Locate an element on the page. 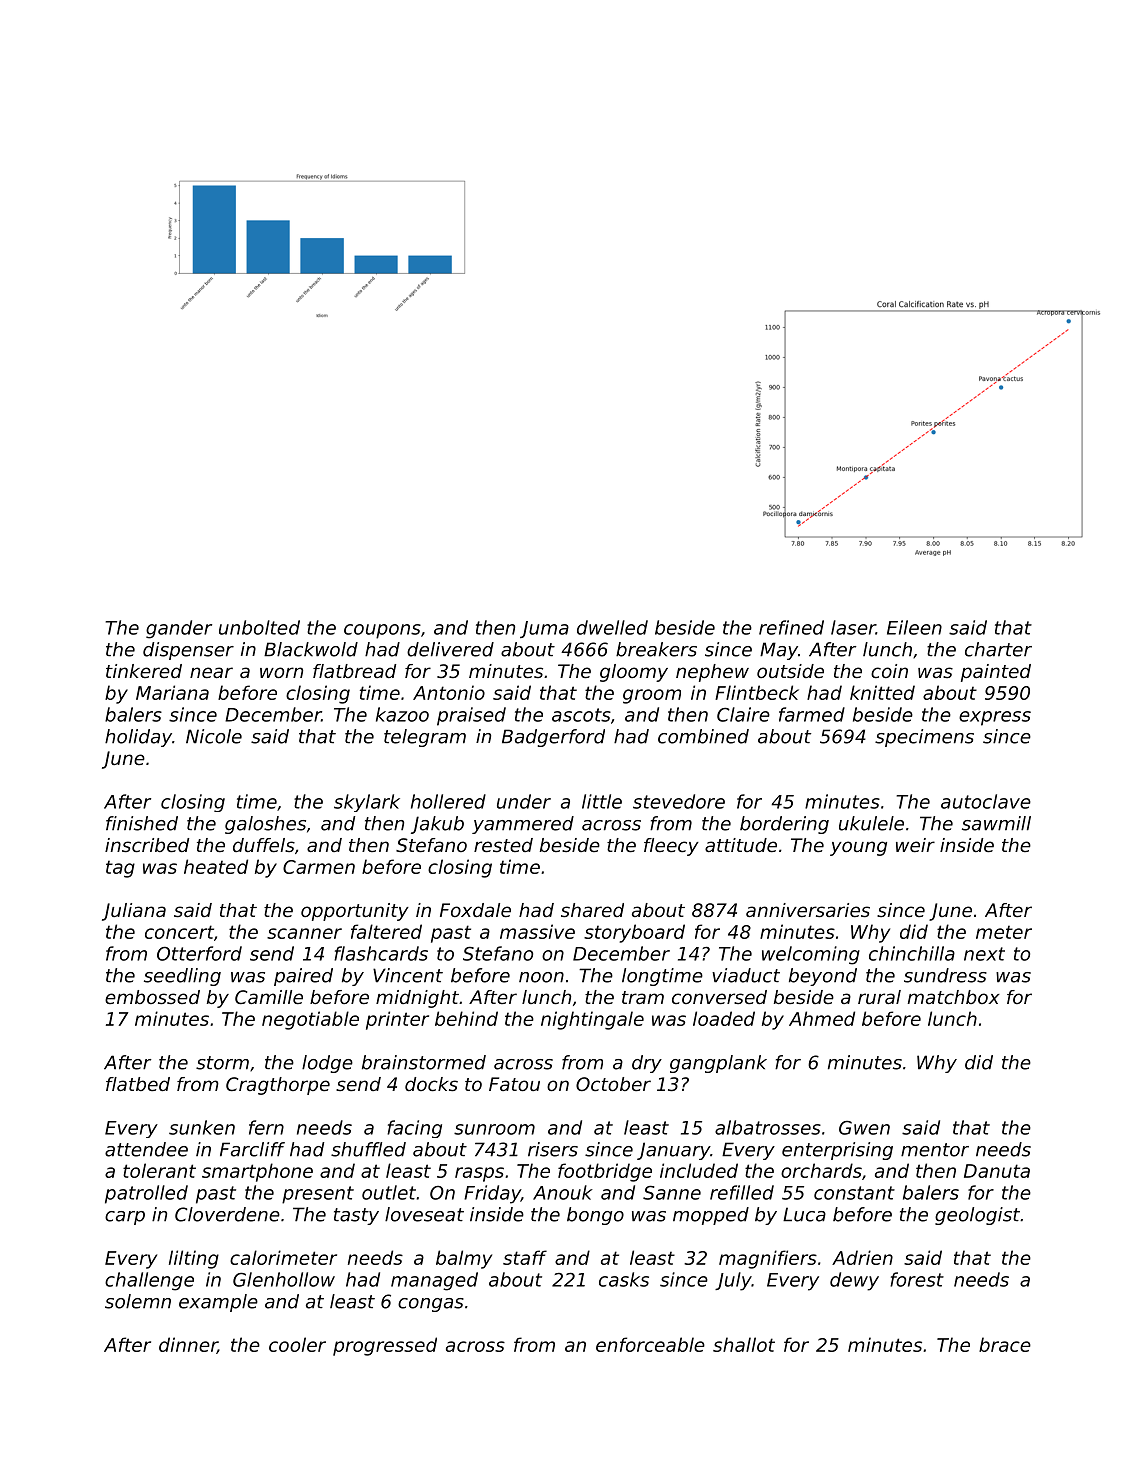 Image resolution: width=1136 pixels, height=1471 pixels. worn is located at coordinates (281, 672).
